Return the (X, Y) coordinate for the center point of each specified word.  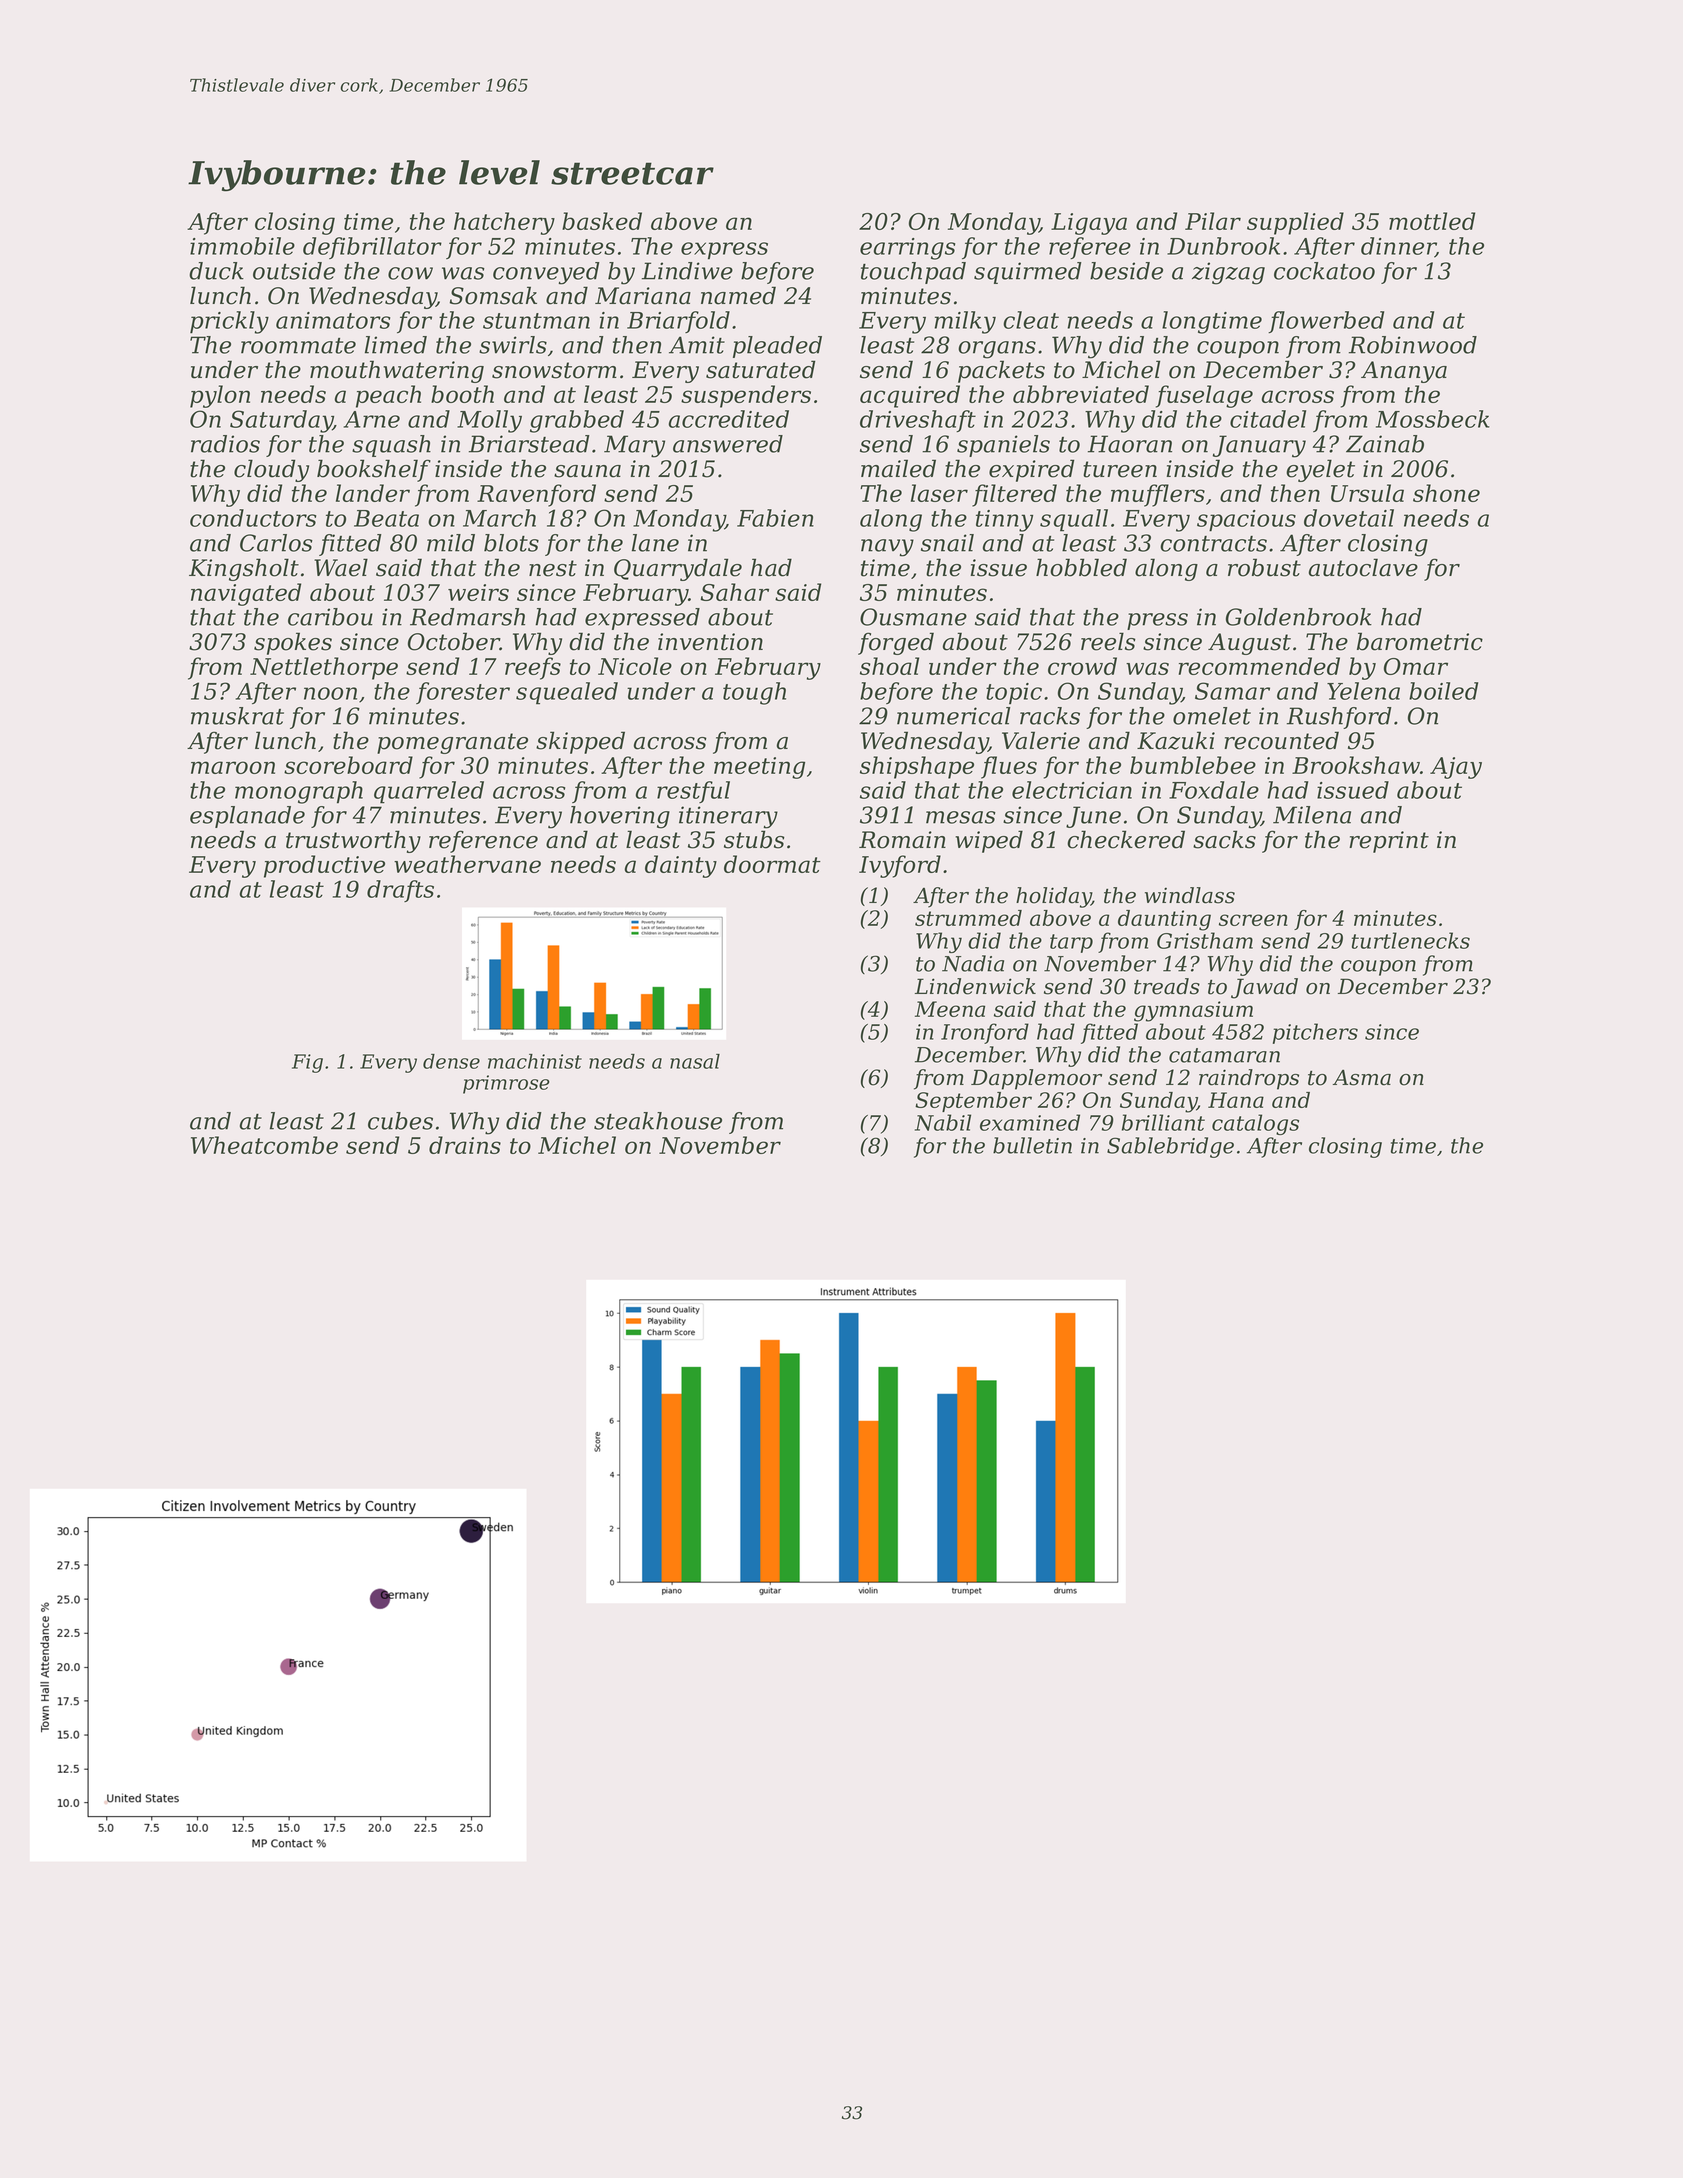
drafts (400, 891)
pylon (220, 396)
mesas (961, 817)
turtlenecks (1411, 940)
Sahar (734, 592)
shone (1446, 493)
